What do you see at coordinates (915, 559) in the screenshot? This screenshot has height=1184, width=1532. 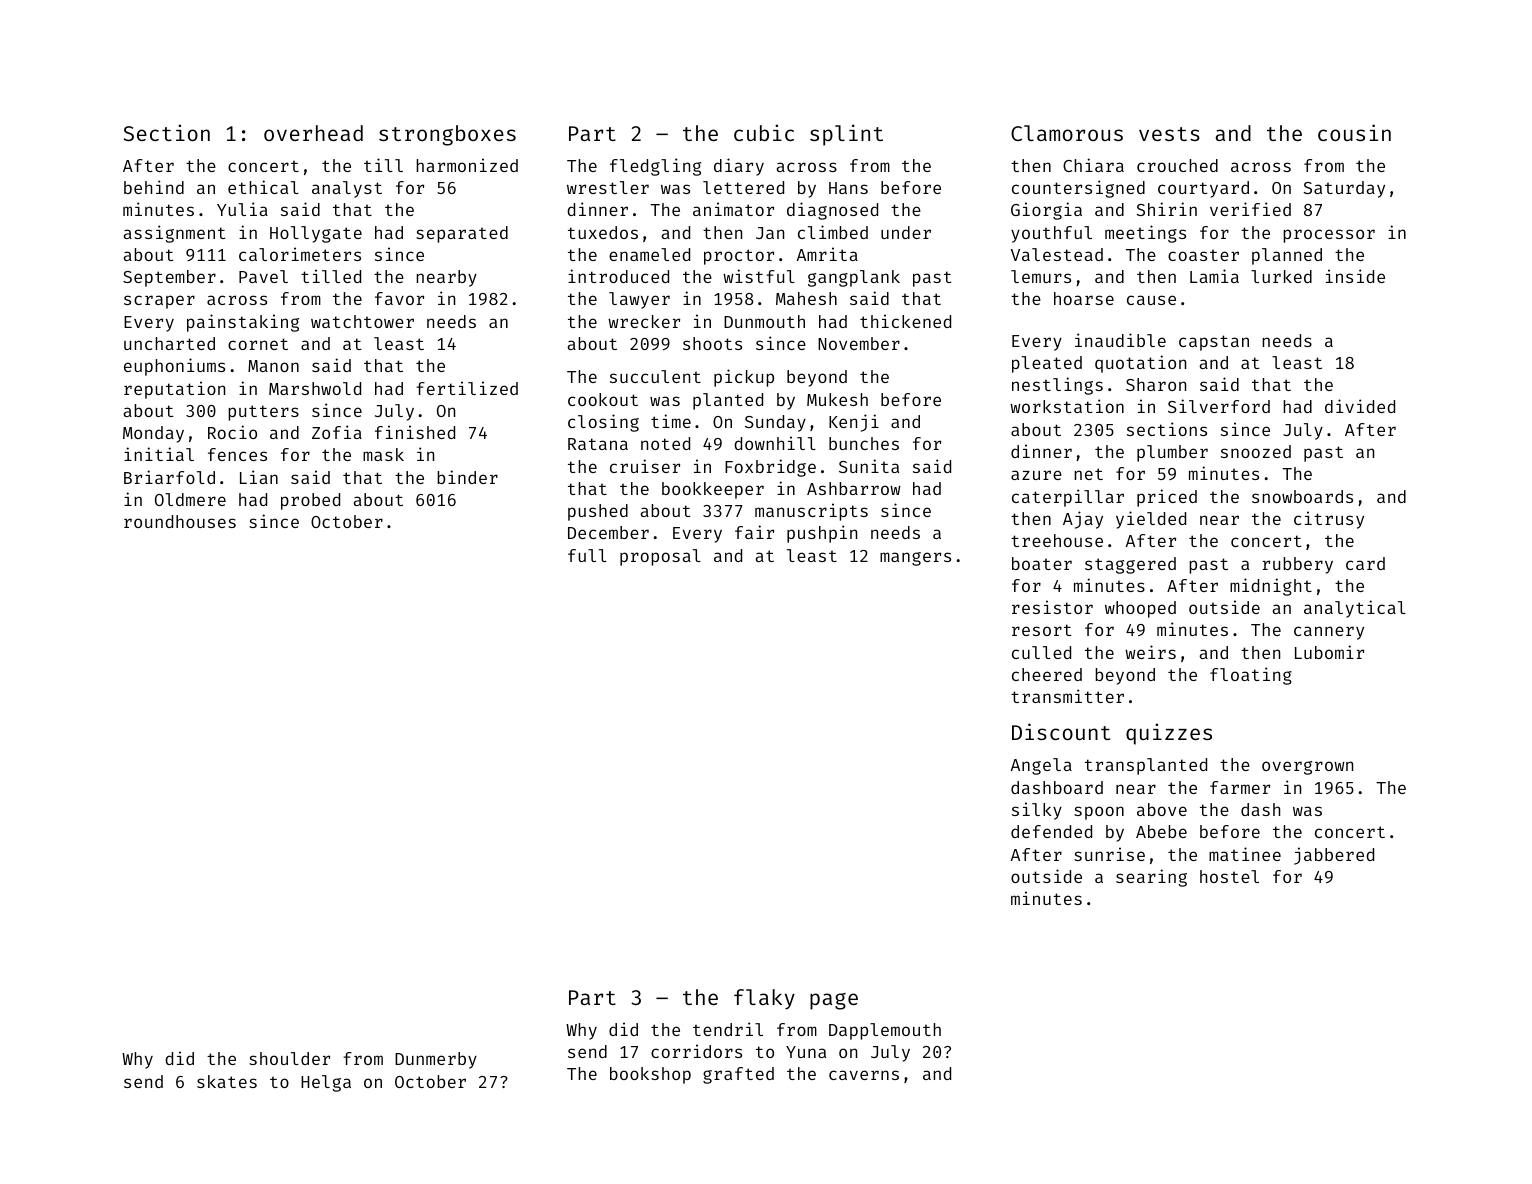 I see `mangers` at bounding box center [915, 559].
